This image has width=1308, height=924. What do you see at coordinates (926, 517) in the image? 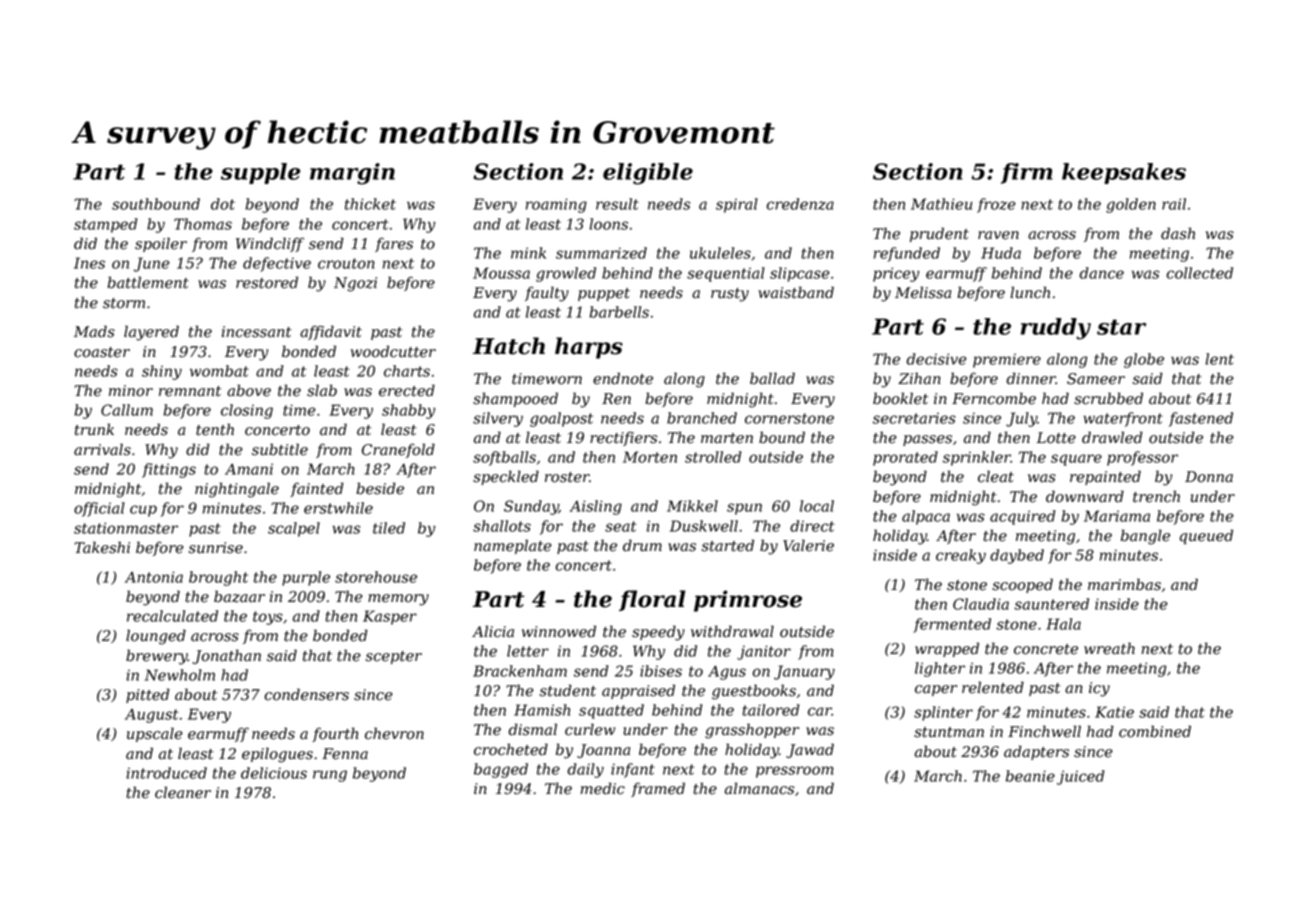
I see `alpaca` at bounding box center [926, 517].
